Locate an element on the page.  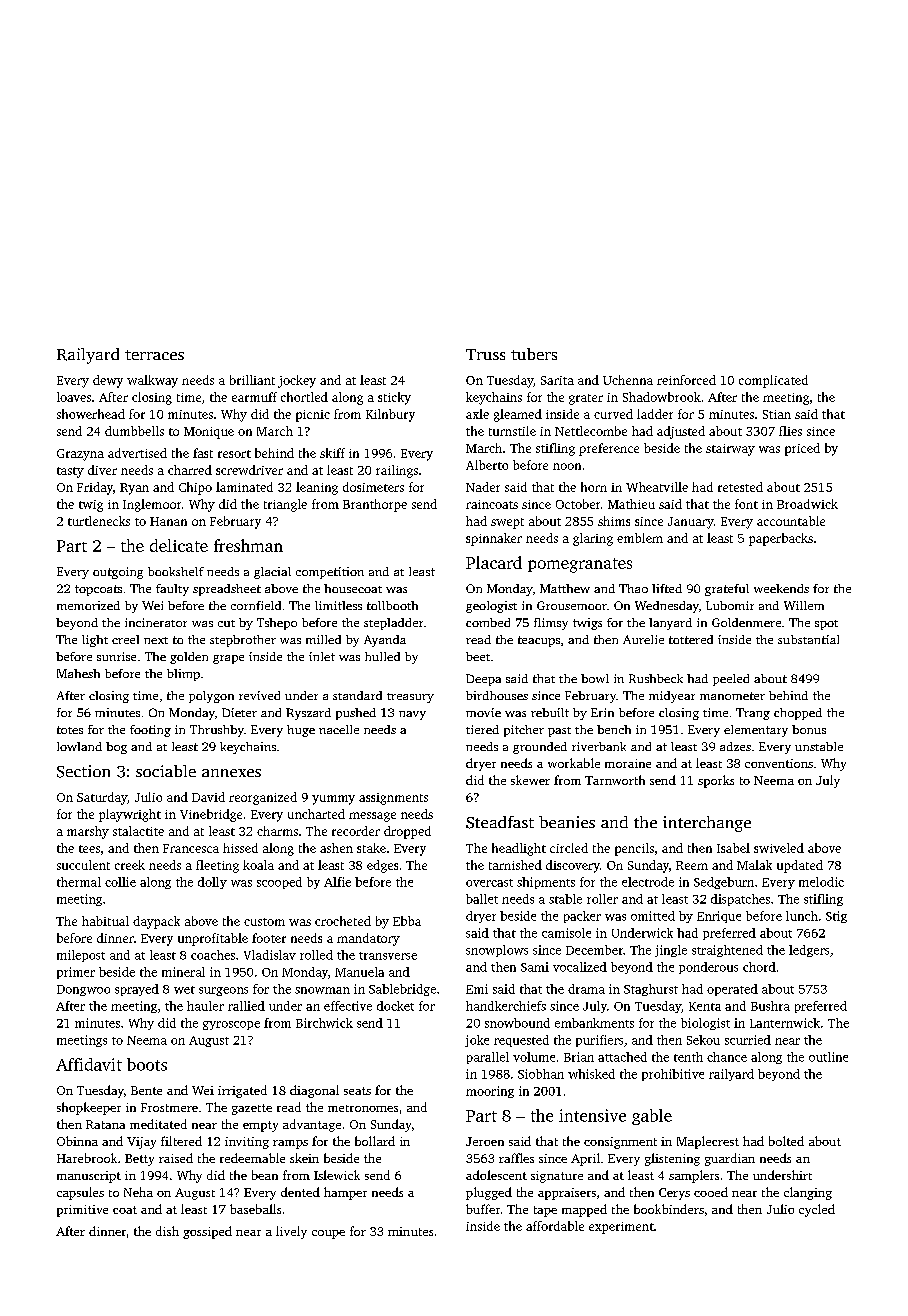
reinforced is located at coordinates (686, 380).
